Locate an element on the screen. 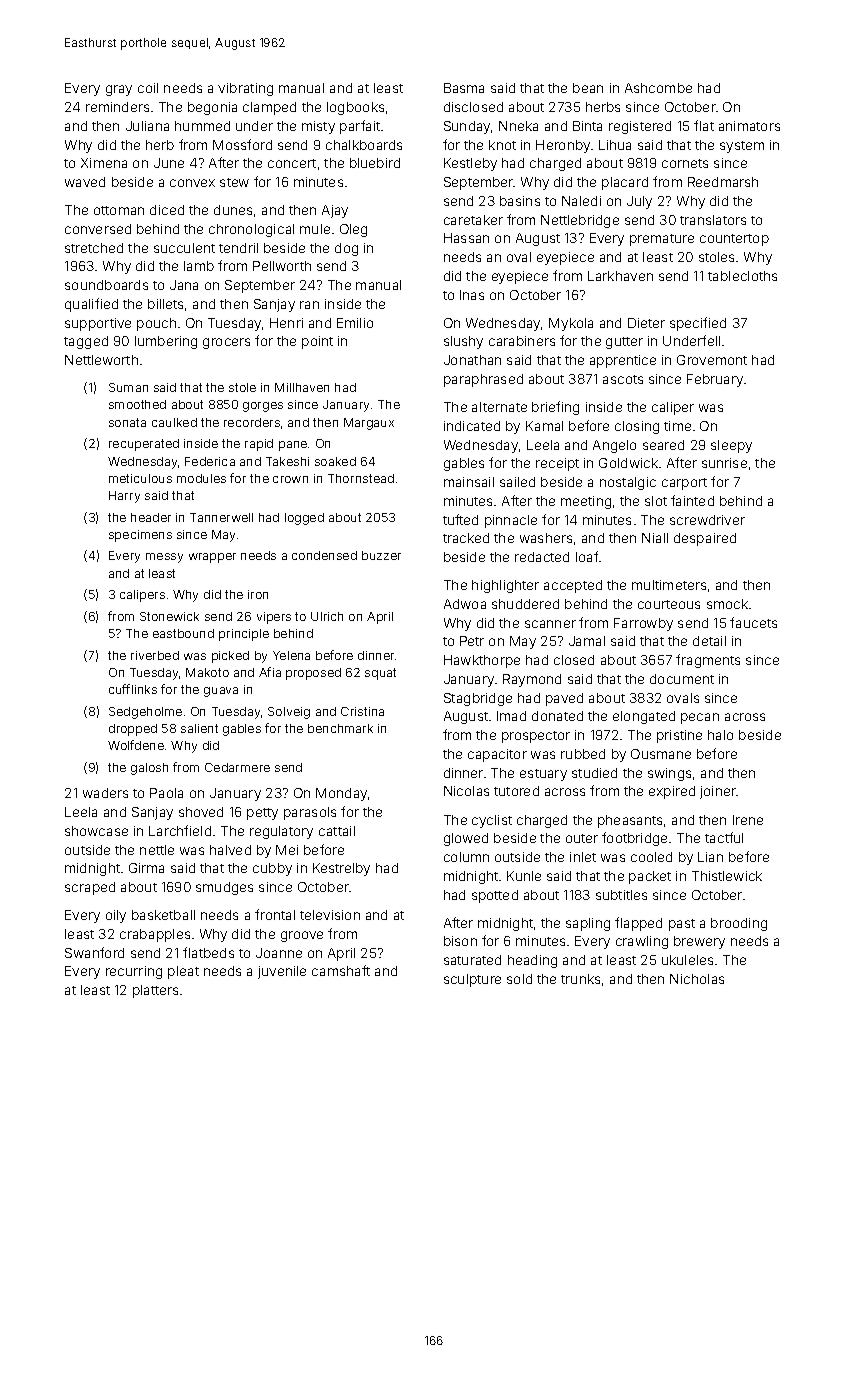  Heronby is located at coordinates (563, 146).
